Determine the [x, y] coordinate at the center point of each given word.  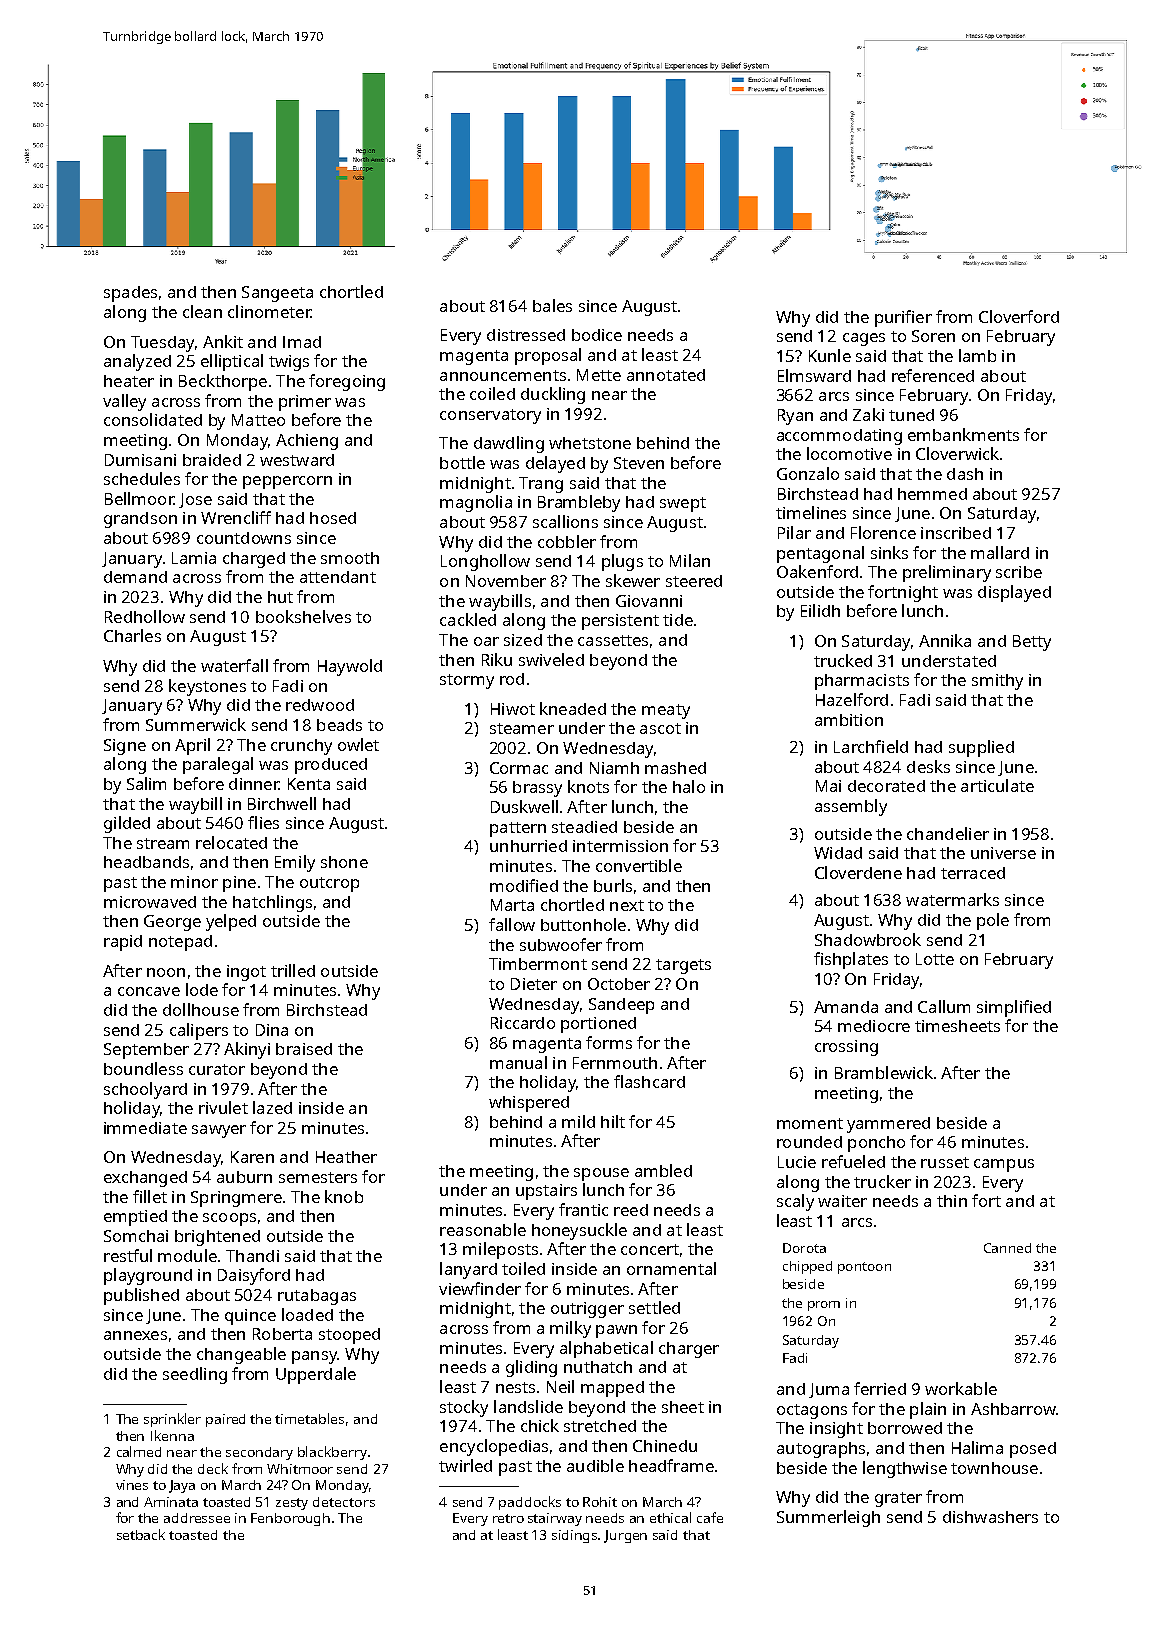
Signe [125, 747]
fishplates [851, 960]
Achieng [307, 442]
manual [518, 1062]
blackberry [332, 1453]
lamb [977, 355]
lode [202, 989]
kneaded [573, 708]
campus [1004, 1165]
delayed [555, 464]
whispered [529, 1104]
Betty [1032, 643]
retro [508, 1518]
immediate [145, 1128]
